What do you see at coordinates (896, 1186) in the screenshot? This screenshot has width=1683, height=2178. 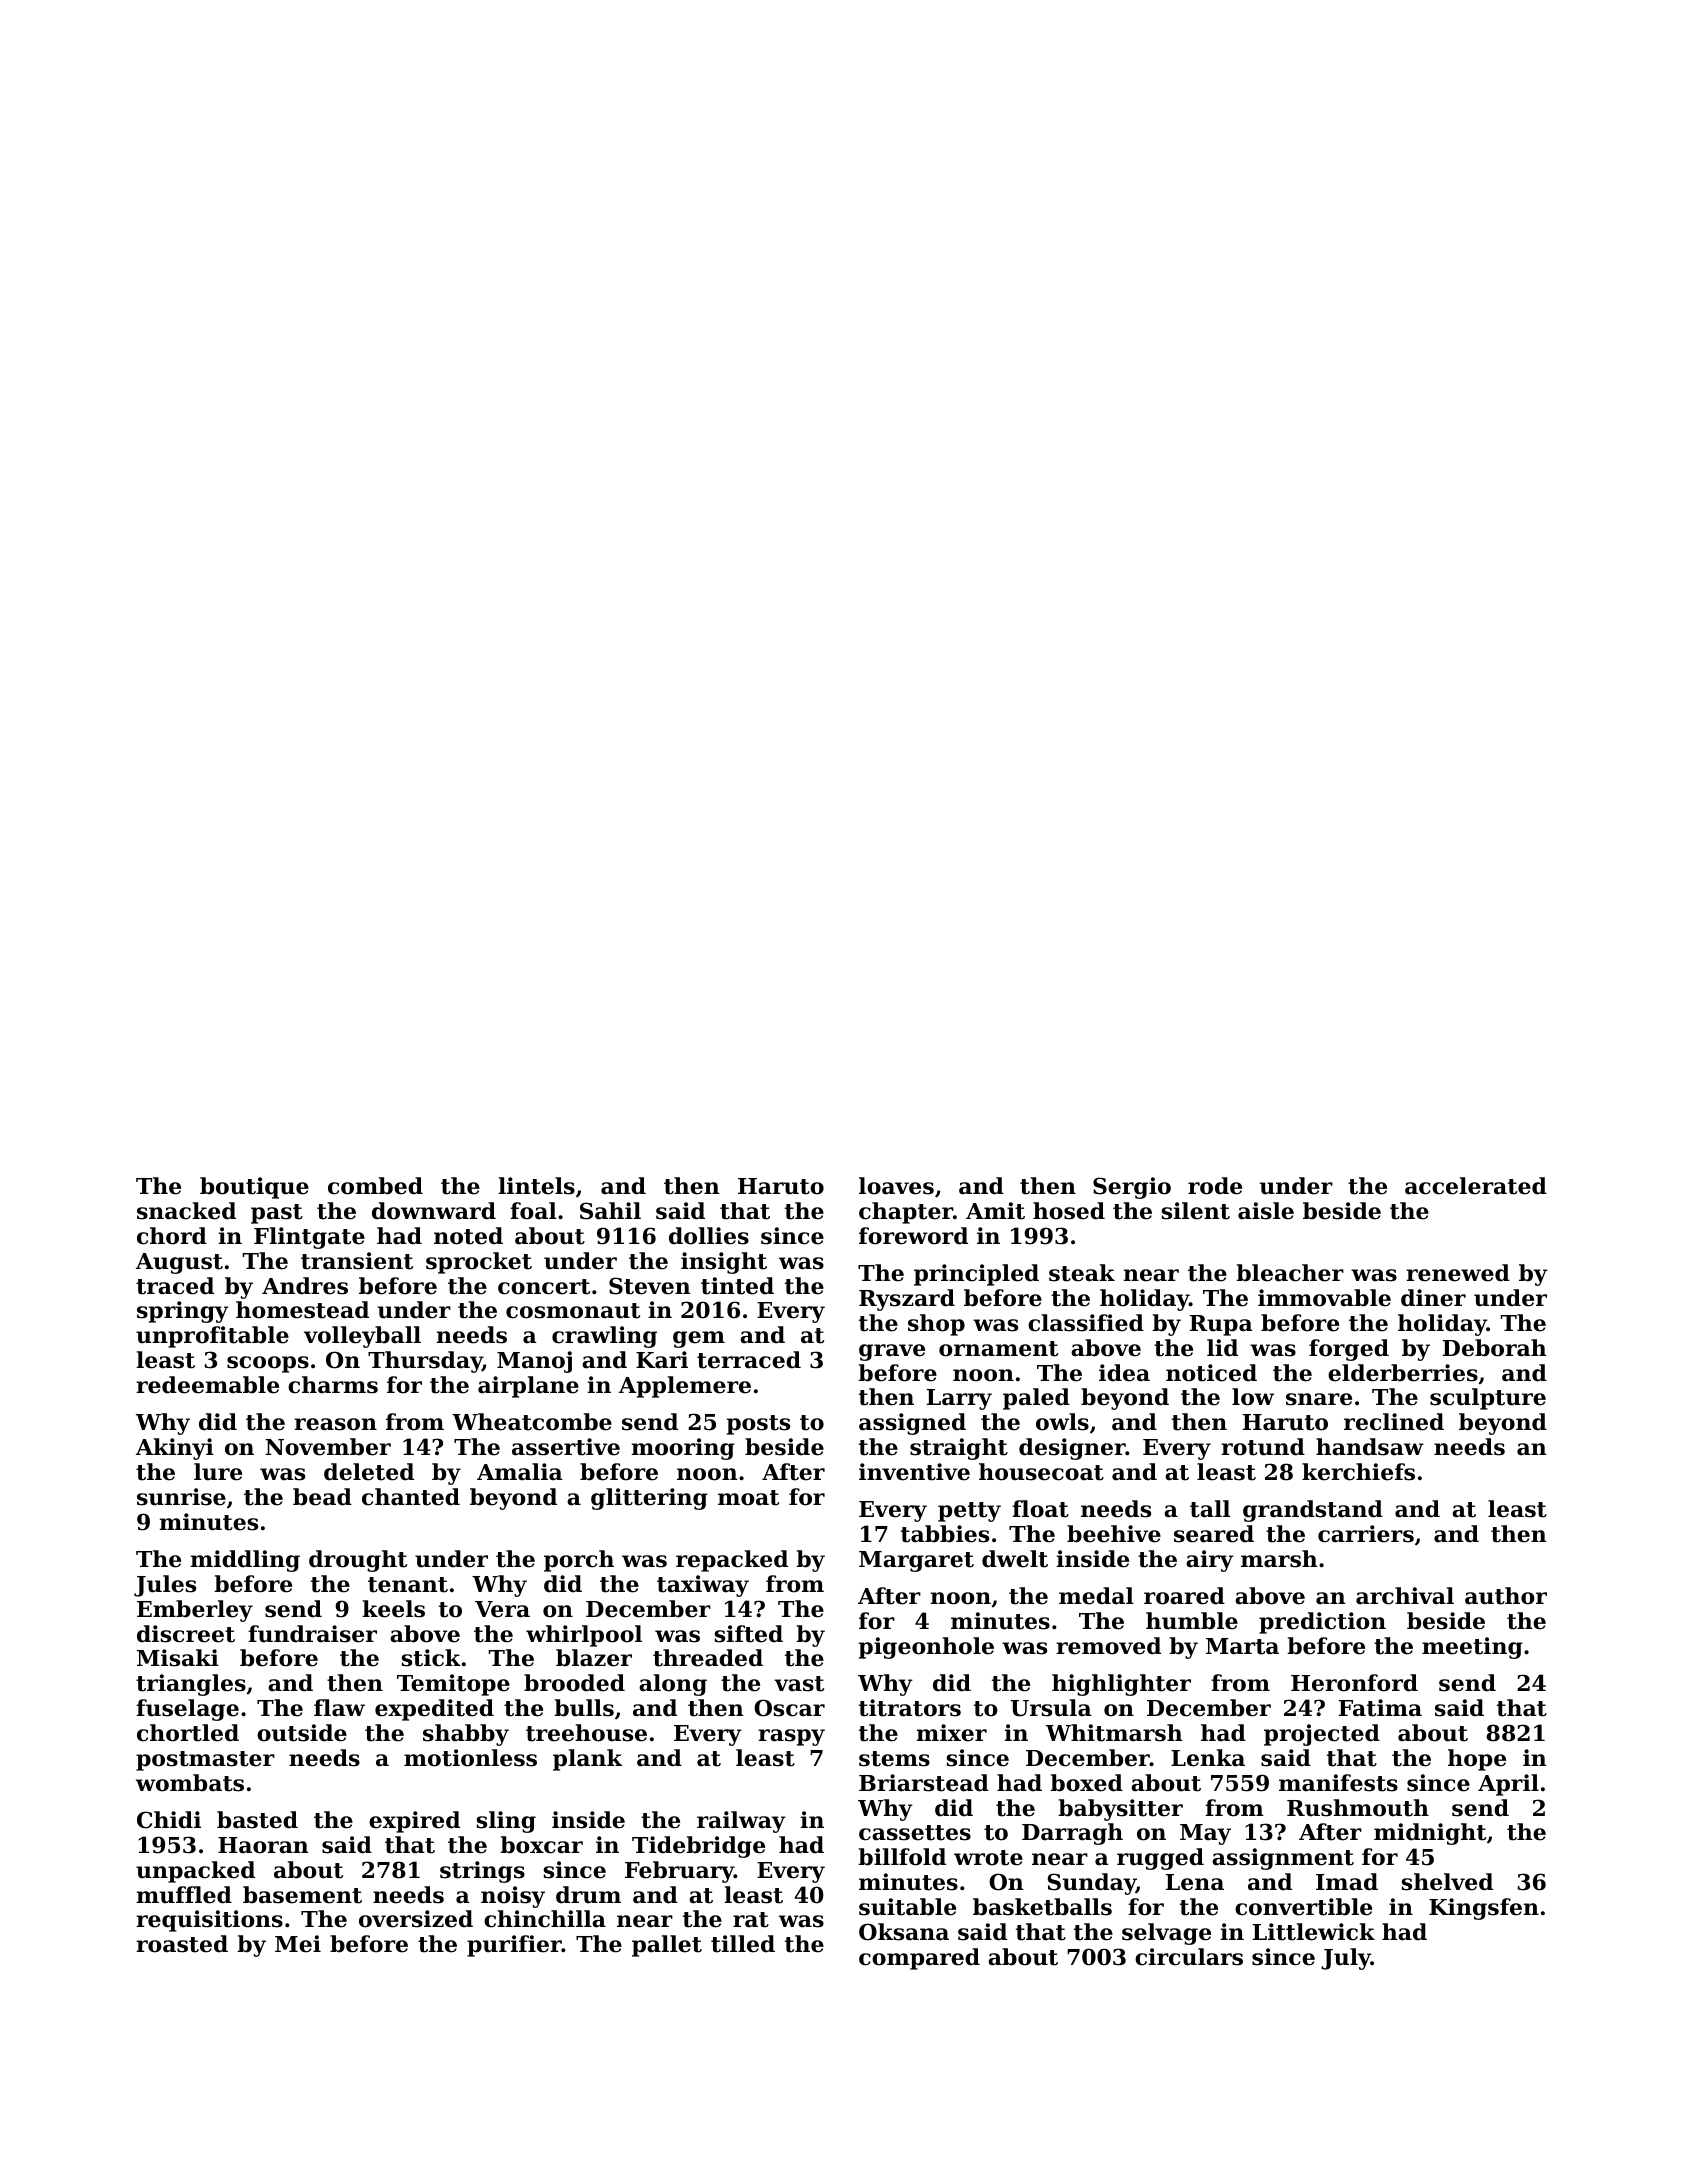 I see `loaves` at bounding box center [896, 1186].
